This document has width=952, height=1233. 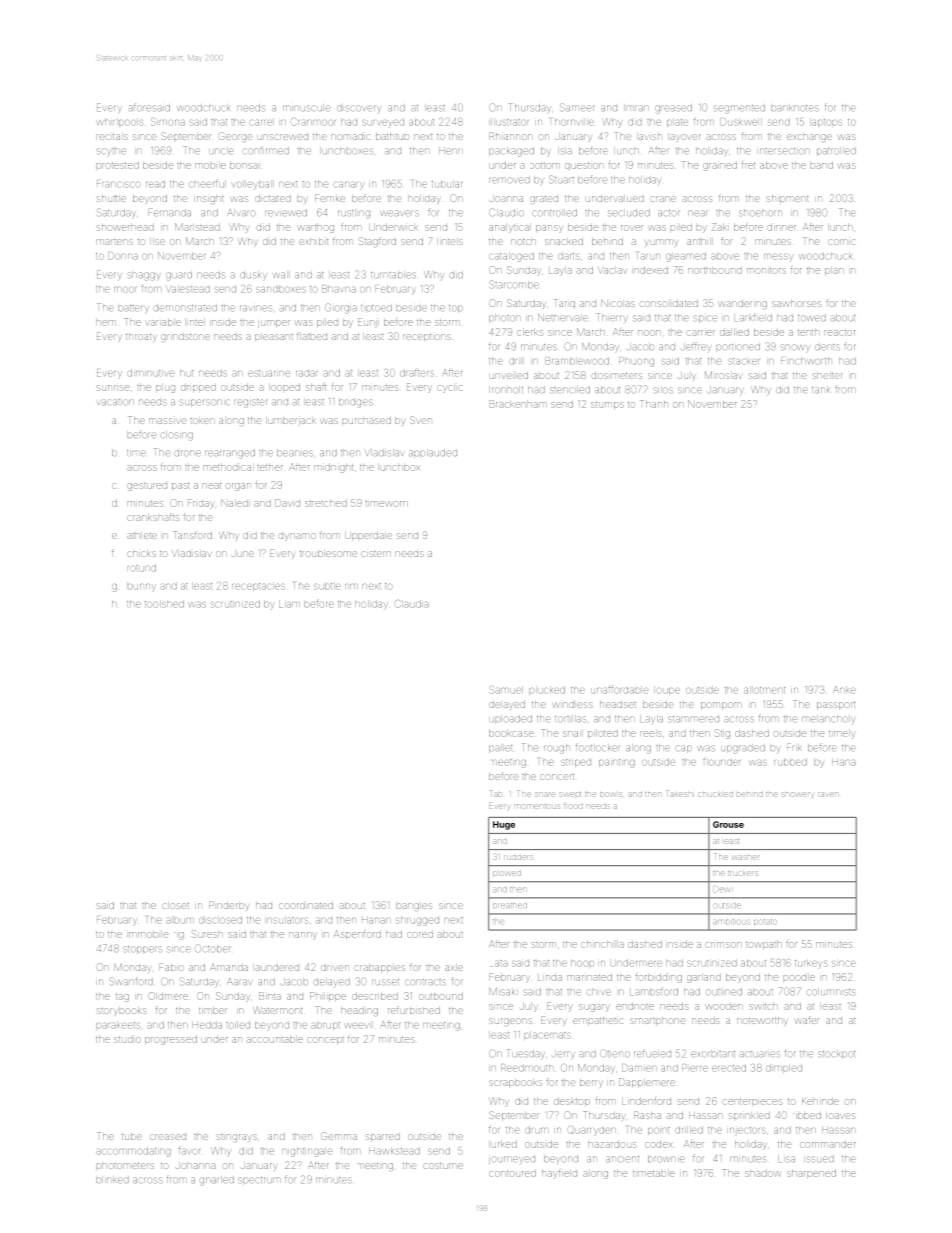 I want to click on gnarled, so click(x=217, y=1180).
